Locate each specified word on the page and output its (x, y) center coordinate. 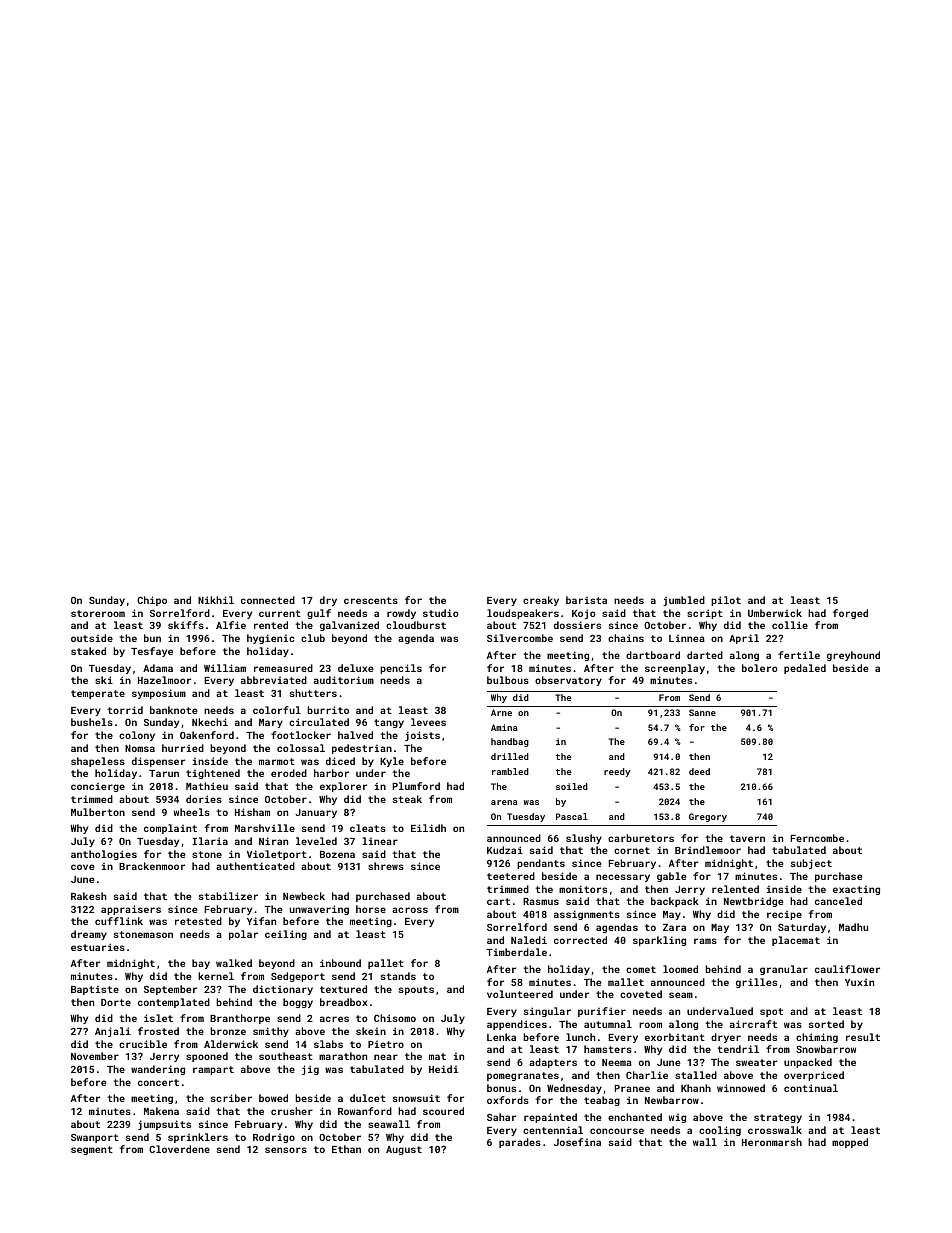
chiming (817, 1038)
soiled (572, 786)
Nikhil (216, 600)
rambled (510, 771)
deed (699, 771)
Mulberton (98, 812)
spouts (416, 990)
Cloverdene (179, 1149)
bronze (228, 1031)
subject (811, 864)
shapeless (98, 762)
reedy (617, 772)
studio (441, 613)
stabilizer (228, 896)
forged (850, 614)
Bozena (337, 854)
